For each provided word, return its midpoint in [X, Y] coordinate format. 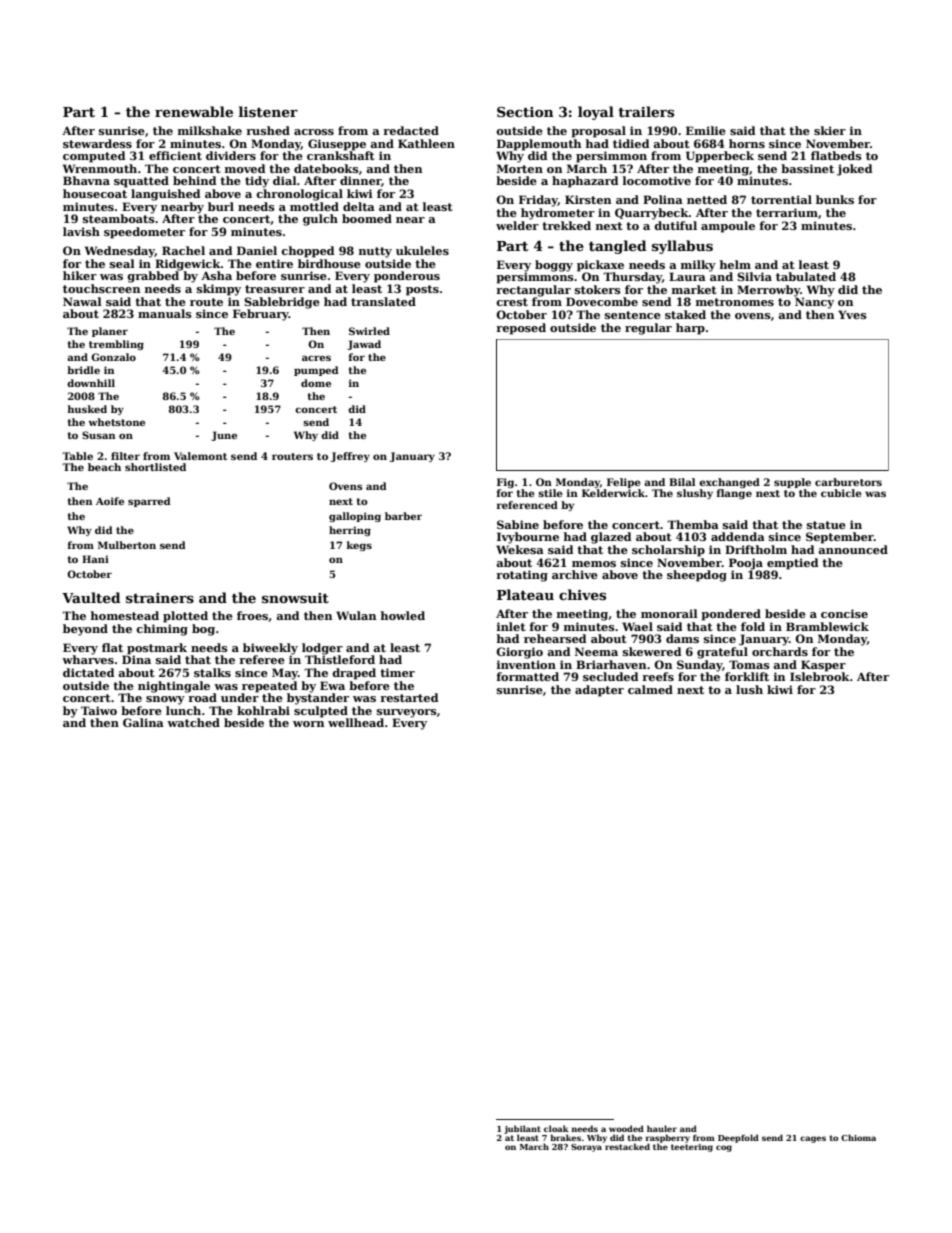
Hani [95, 559]
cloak [556, 1128]
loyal [596, 113]
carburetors [848, 482]
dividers [231, 155]
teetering [692, 1148]
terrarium [787, 212]
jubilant [522, 1129]
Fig [505, 483]
